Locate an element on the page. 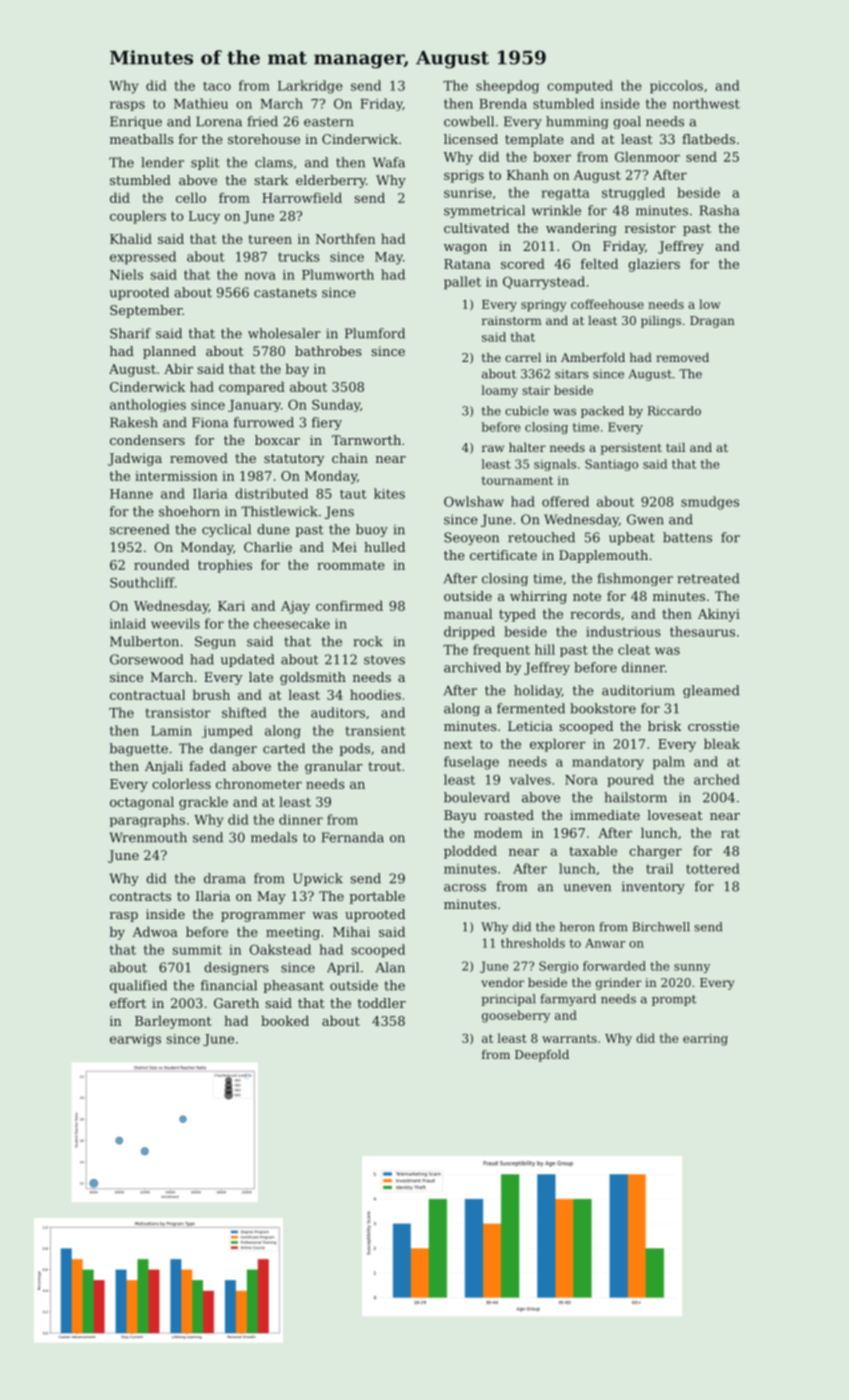  computed is located at coordinates (580, 87).
